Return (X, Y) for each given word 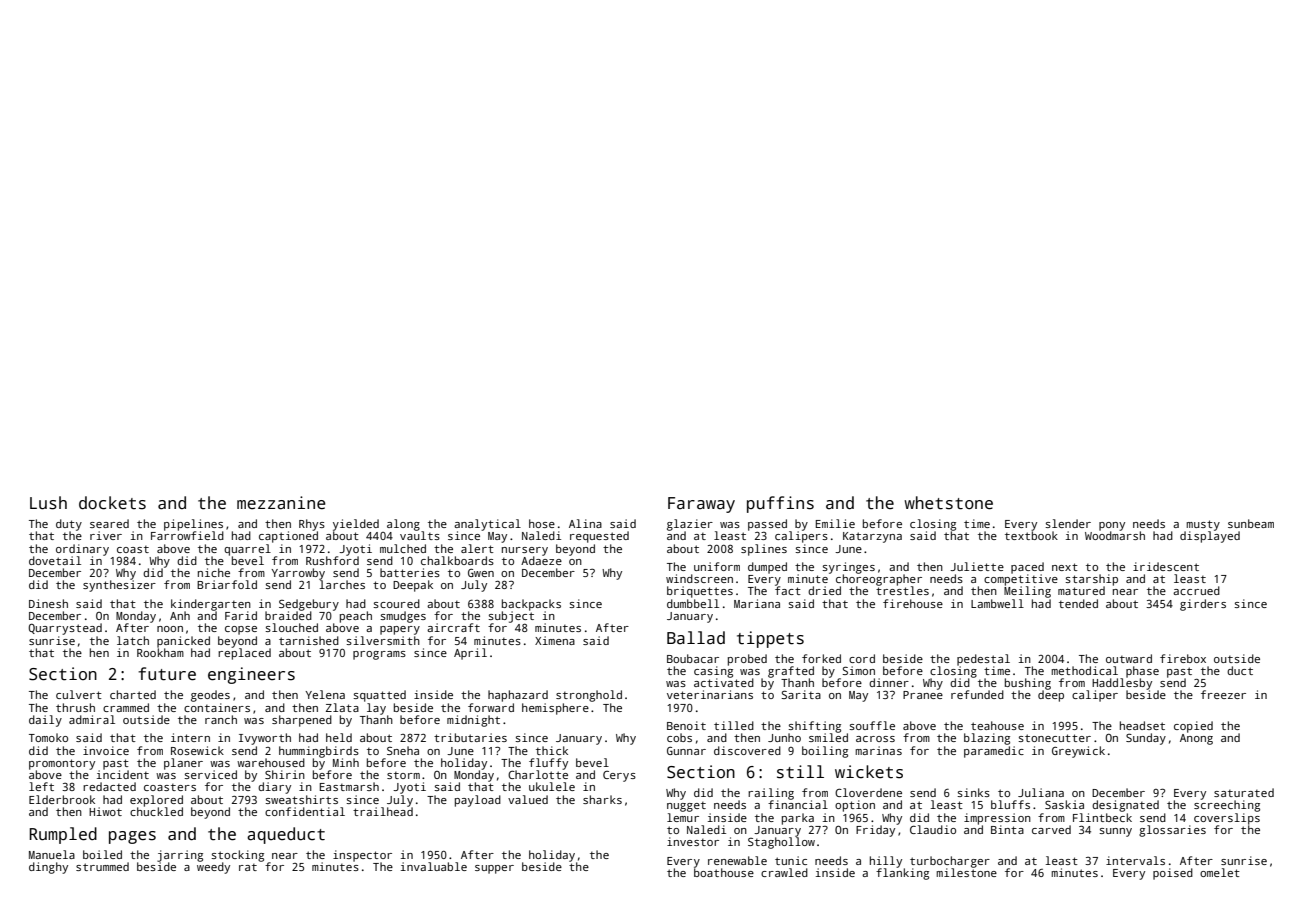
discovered (747, 750)
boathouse (724, 872)
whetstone (948, 503)
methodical (1084, 670)
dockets (112, 503)
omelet (1220, 872)
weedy (213, 868)
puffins (780, 504)
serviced (210, 774)
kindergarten (211, 605)
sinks (973, 792)
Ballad (696, 638)
